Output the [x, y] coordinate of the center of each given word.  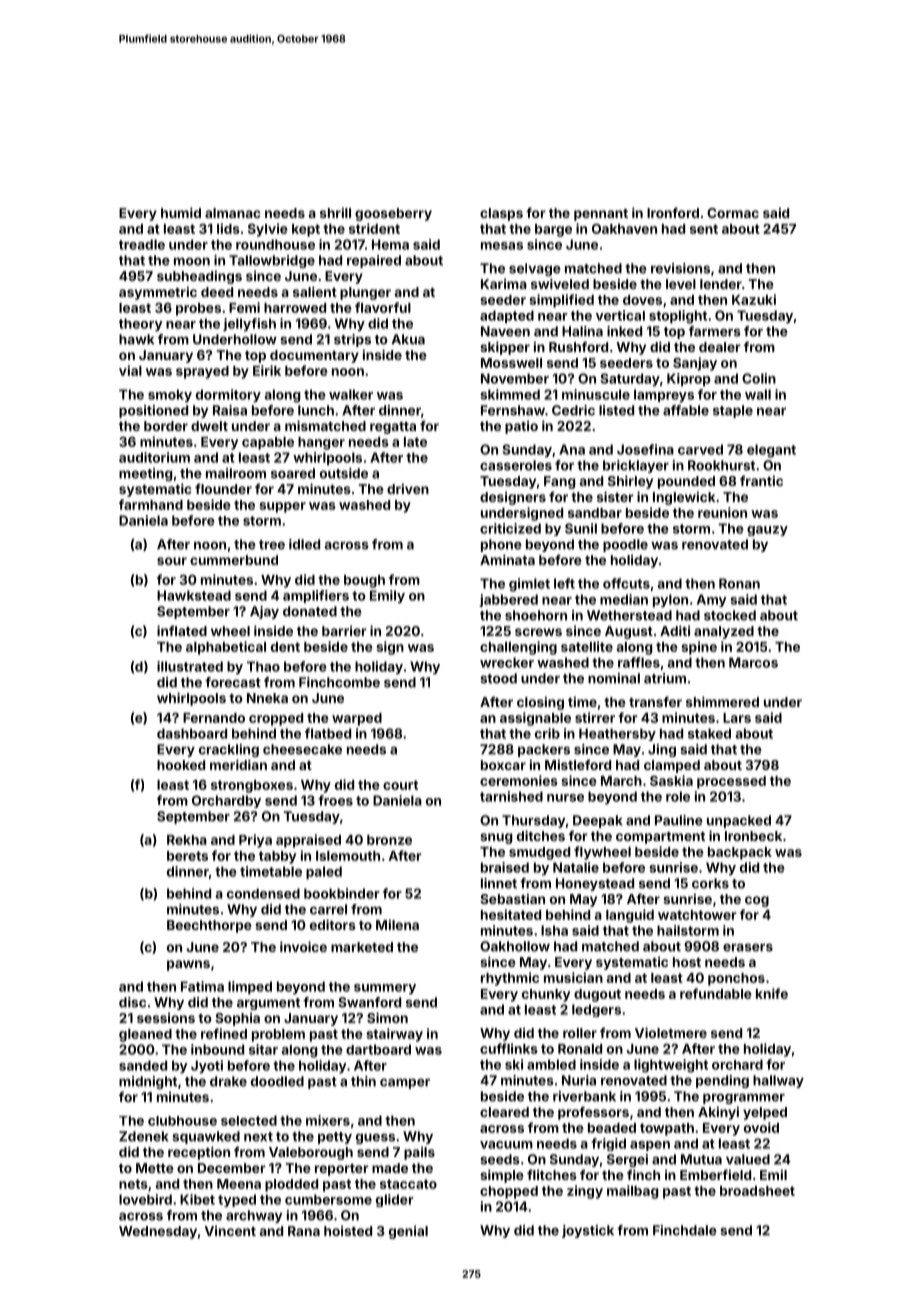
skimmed [510, 394]
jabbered [508, 600]
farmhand [151, 504]
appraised [308, 841]
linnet [499, 883]
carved [700, 449]
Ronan [739, 583]
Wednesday [158, 1232]
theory [141, 325]
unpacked [739, 821]
